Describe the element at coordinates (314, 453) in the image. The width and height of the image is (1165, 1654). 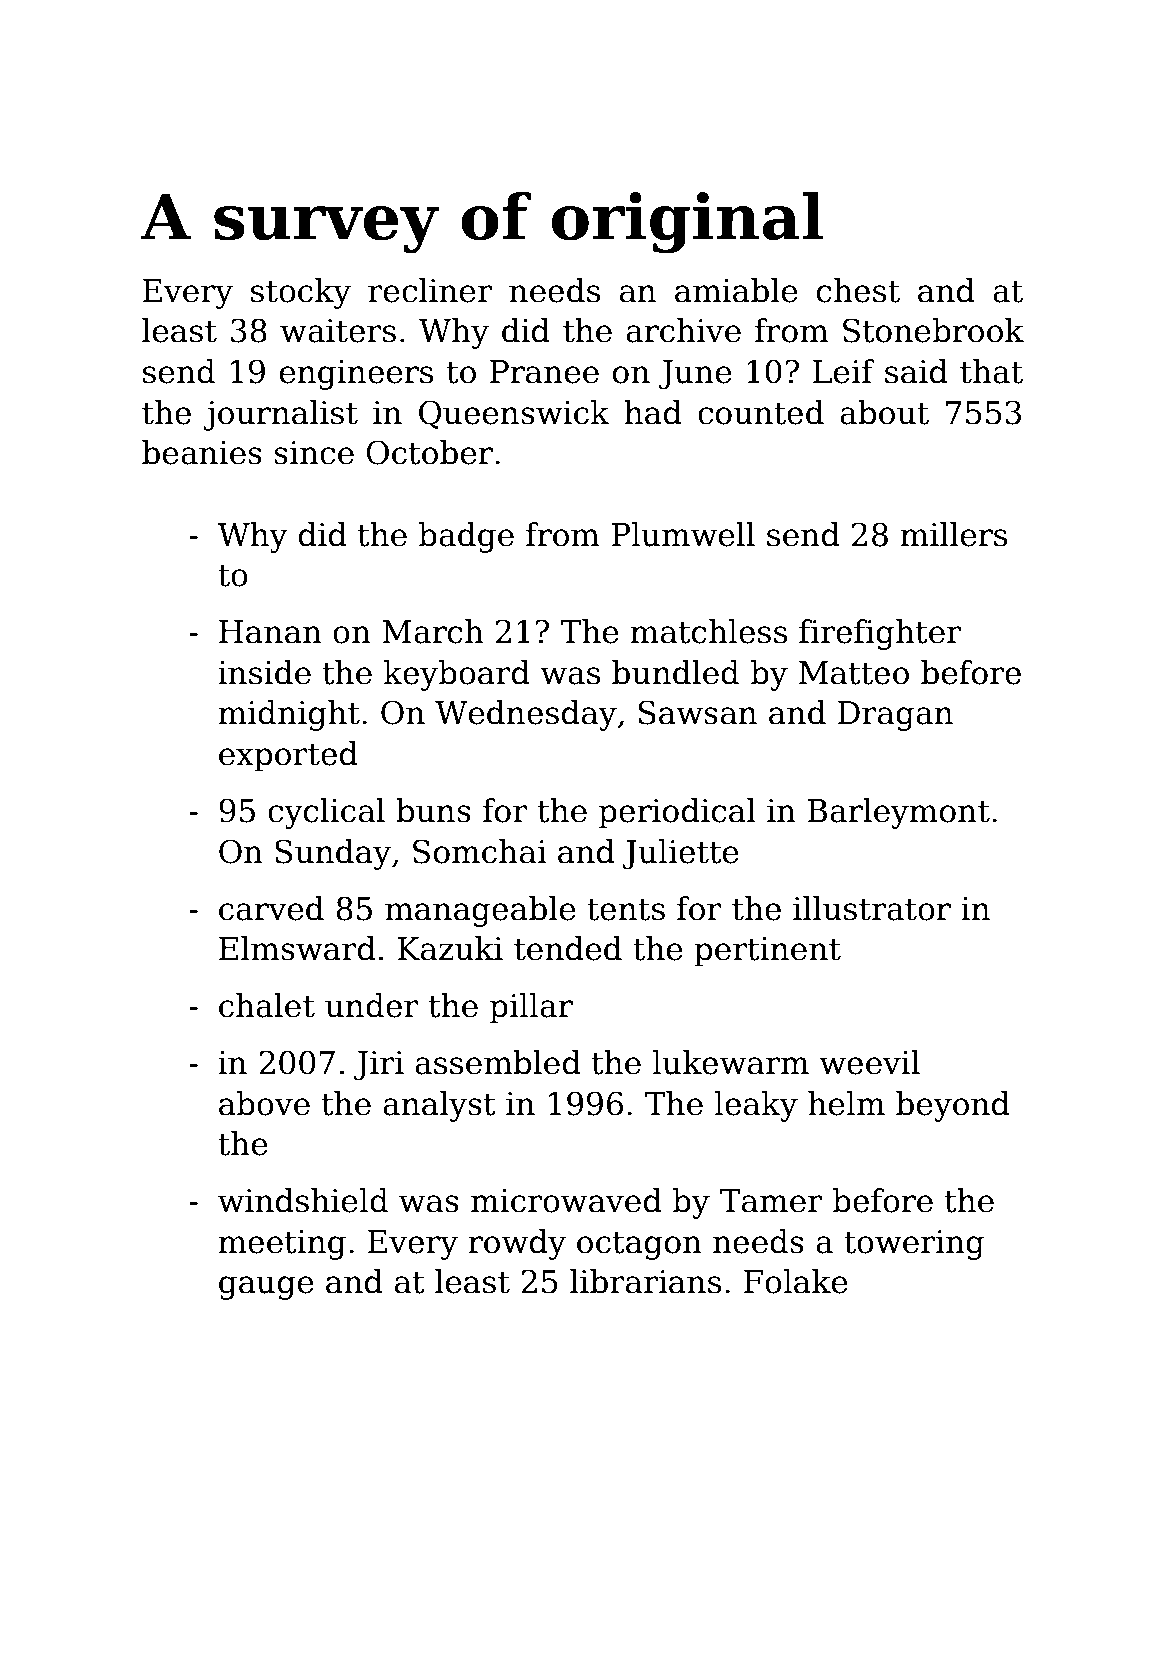
I see `since` at that location.
